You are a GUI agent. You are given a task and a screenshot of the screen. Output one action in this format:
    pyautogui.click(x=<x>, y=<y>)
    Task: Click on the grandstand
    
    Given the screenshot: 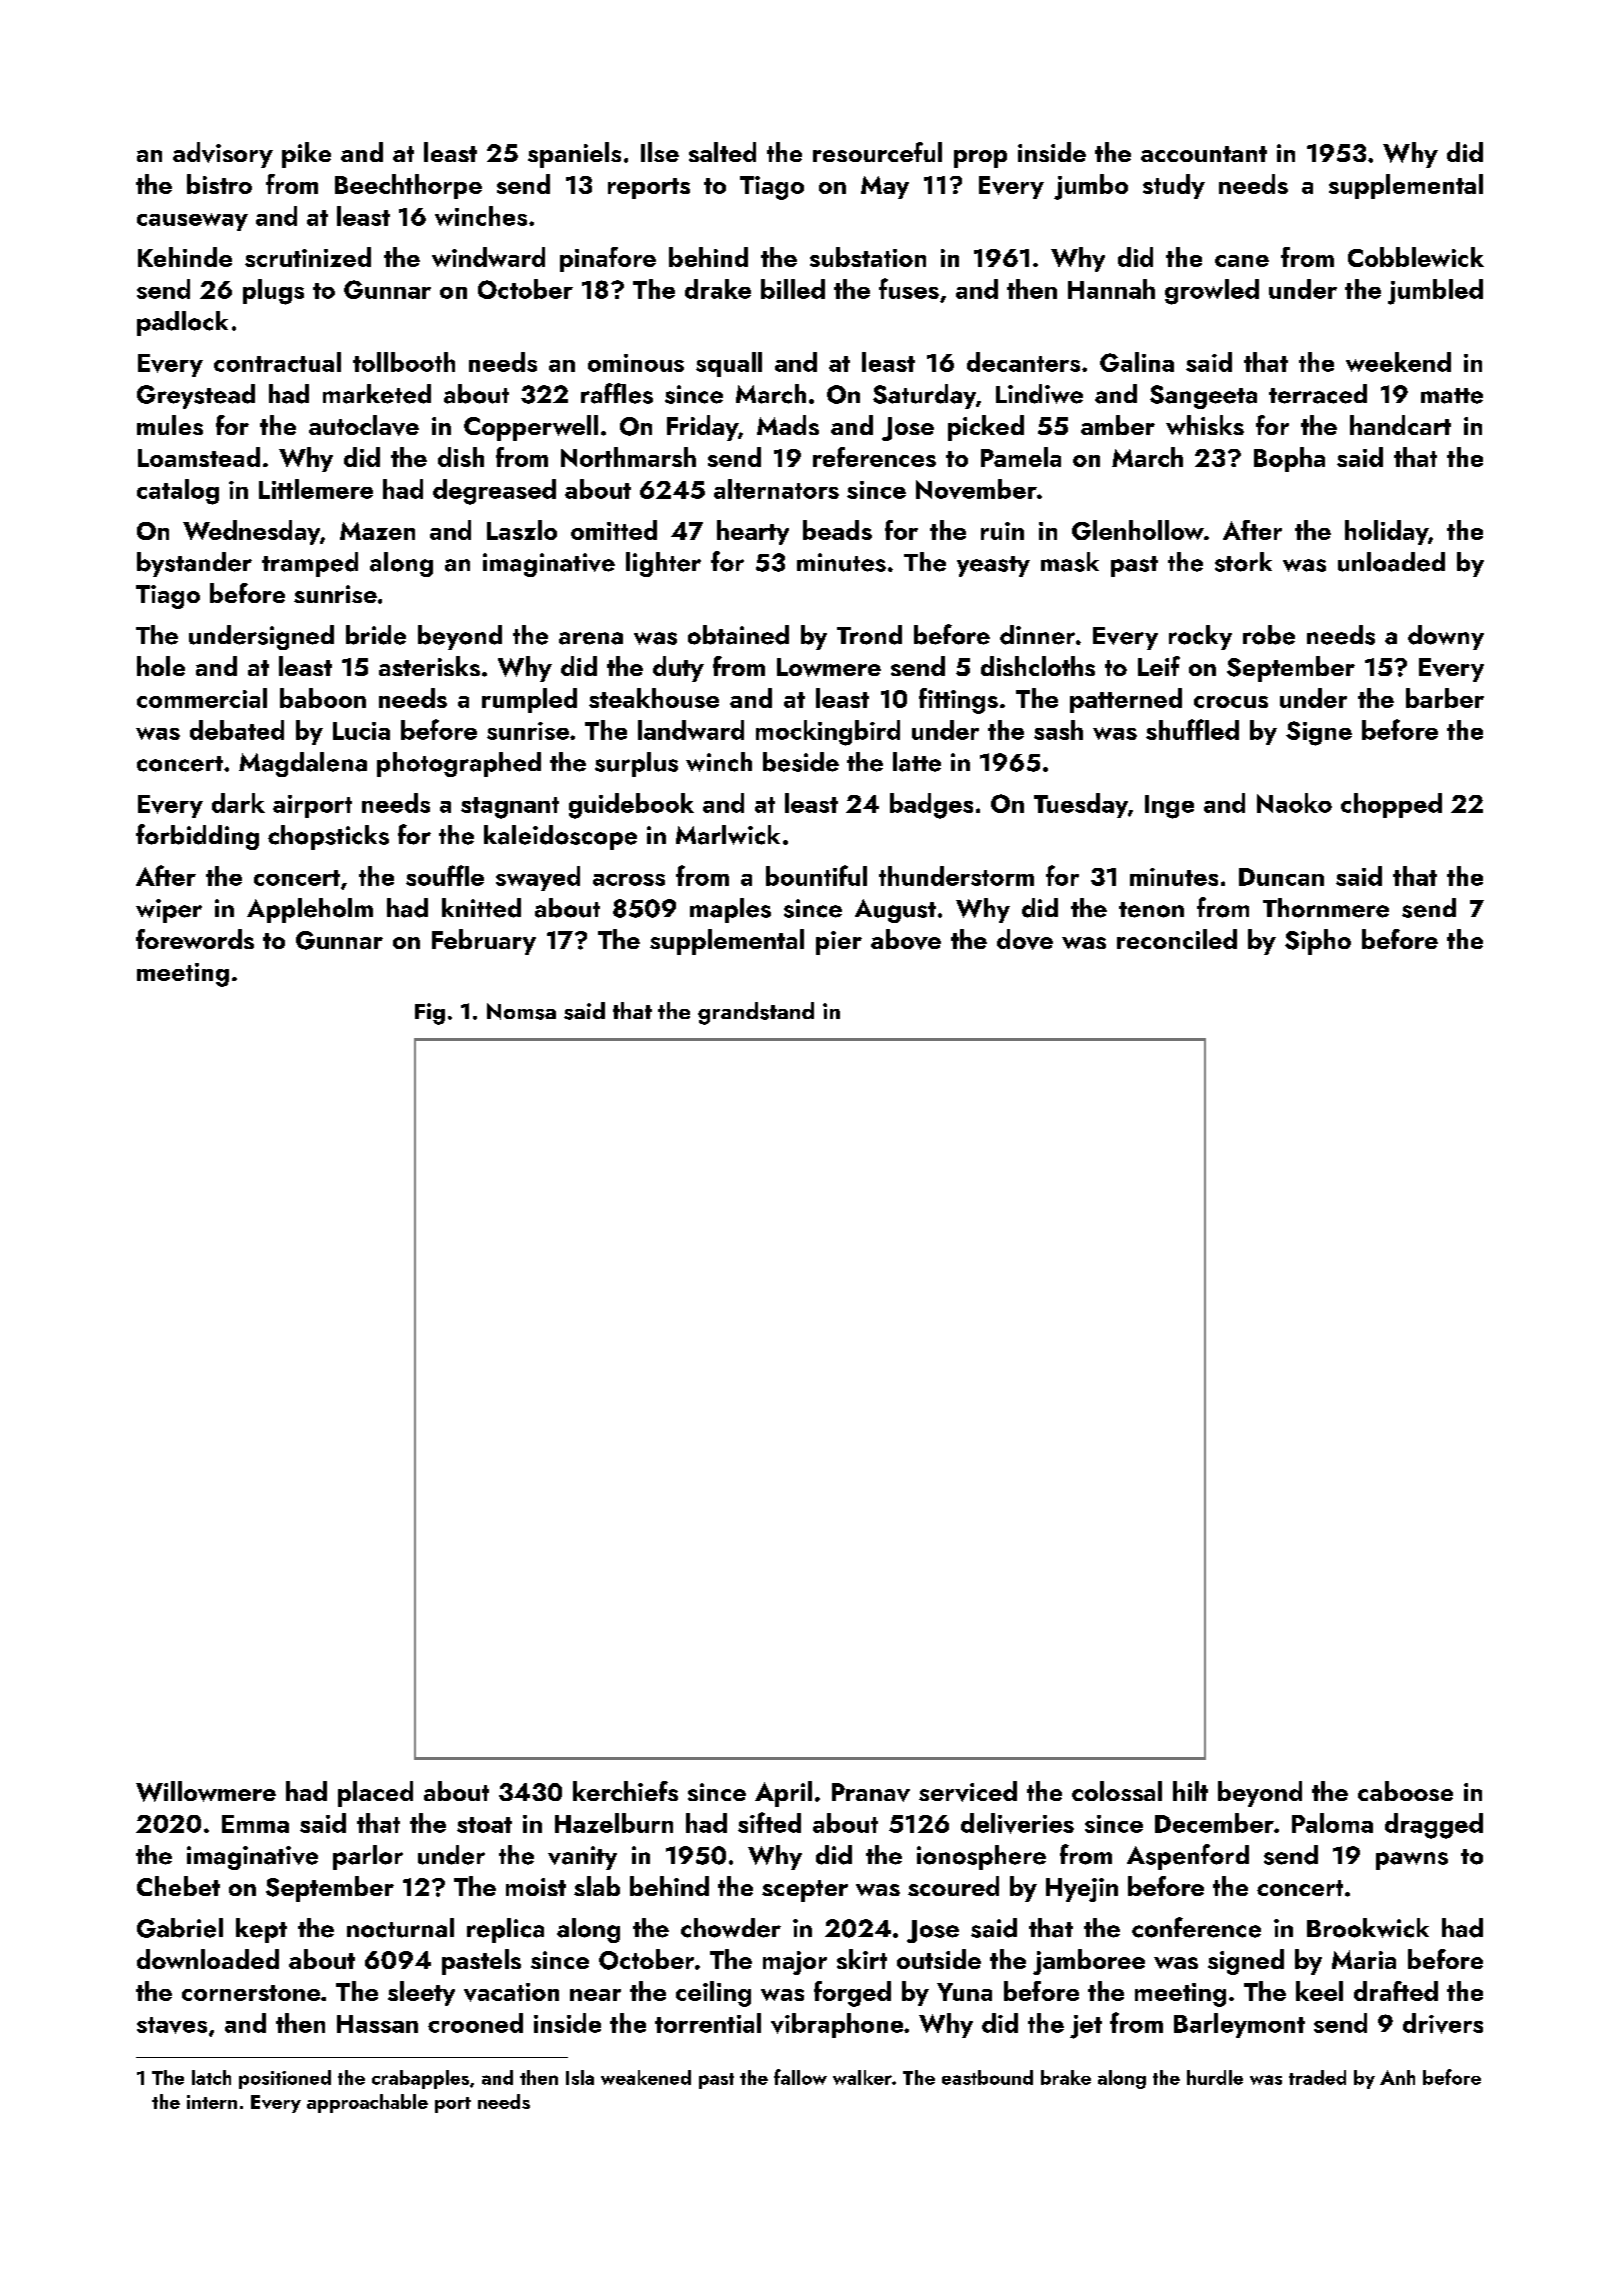 What is the action you would take?
    pyautogui.click(x=756, y=1013)
